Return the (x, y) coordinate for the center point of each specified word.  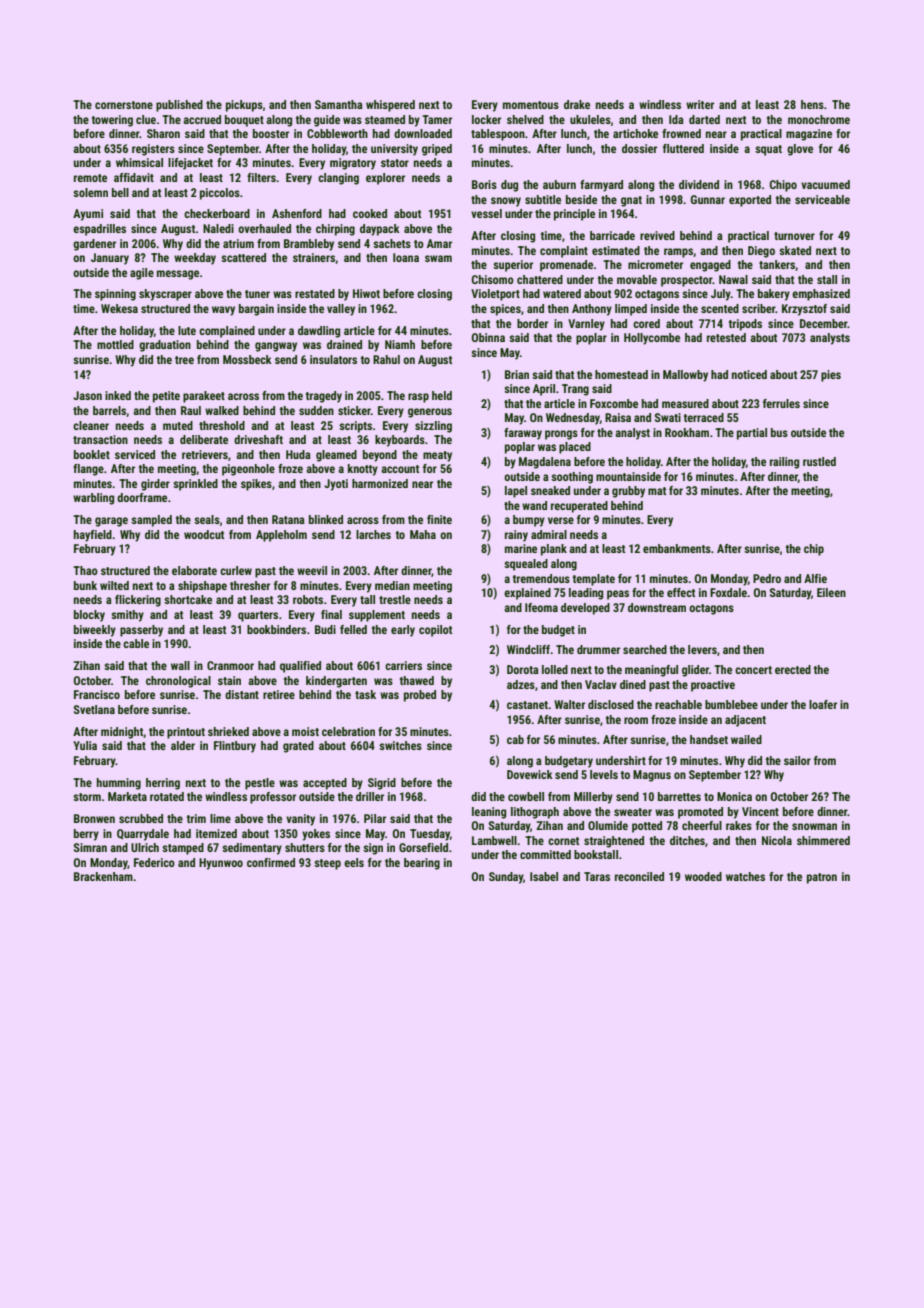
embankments (677, 548)
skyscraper (165, 295)
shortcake (188, 599)
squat (768, 150)
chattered (540, 279)
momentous (531, 105)
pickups (244, 106)
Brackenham (103, 876)
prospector (687, 281)
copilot (435, 631)
